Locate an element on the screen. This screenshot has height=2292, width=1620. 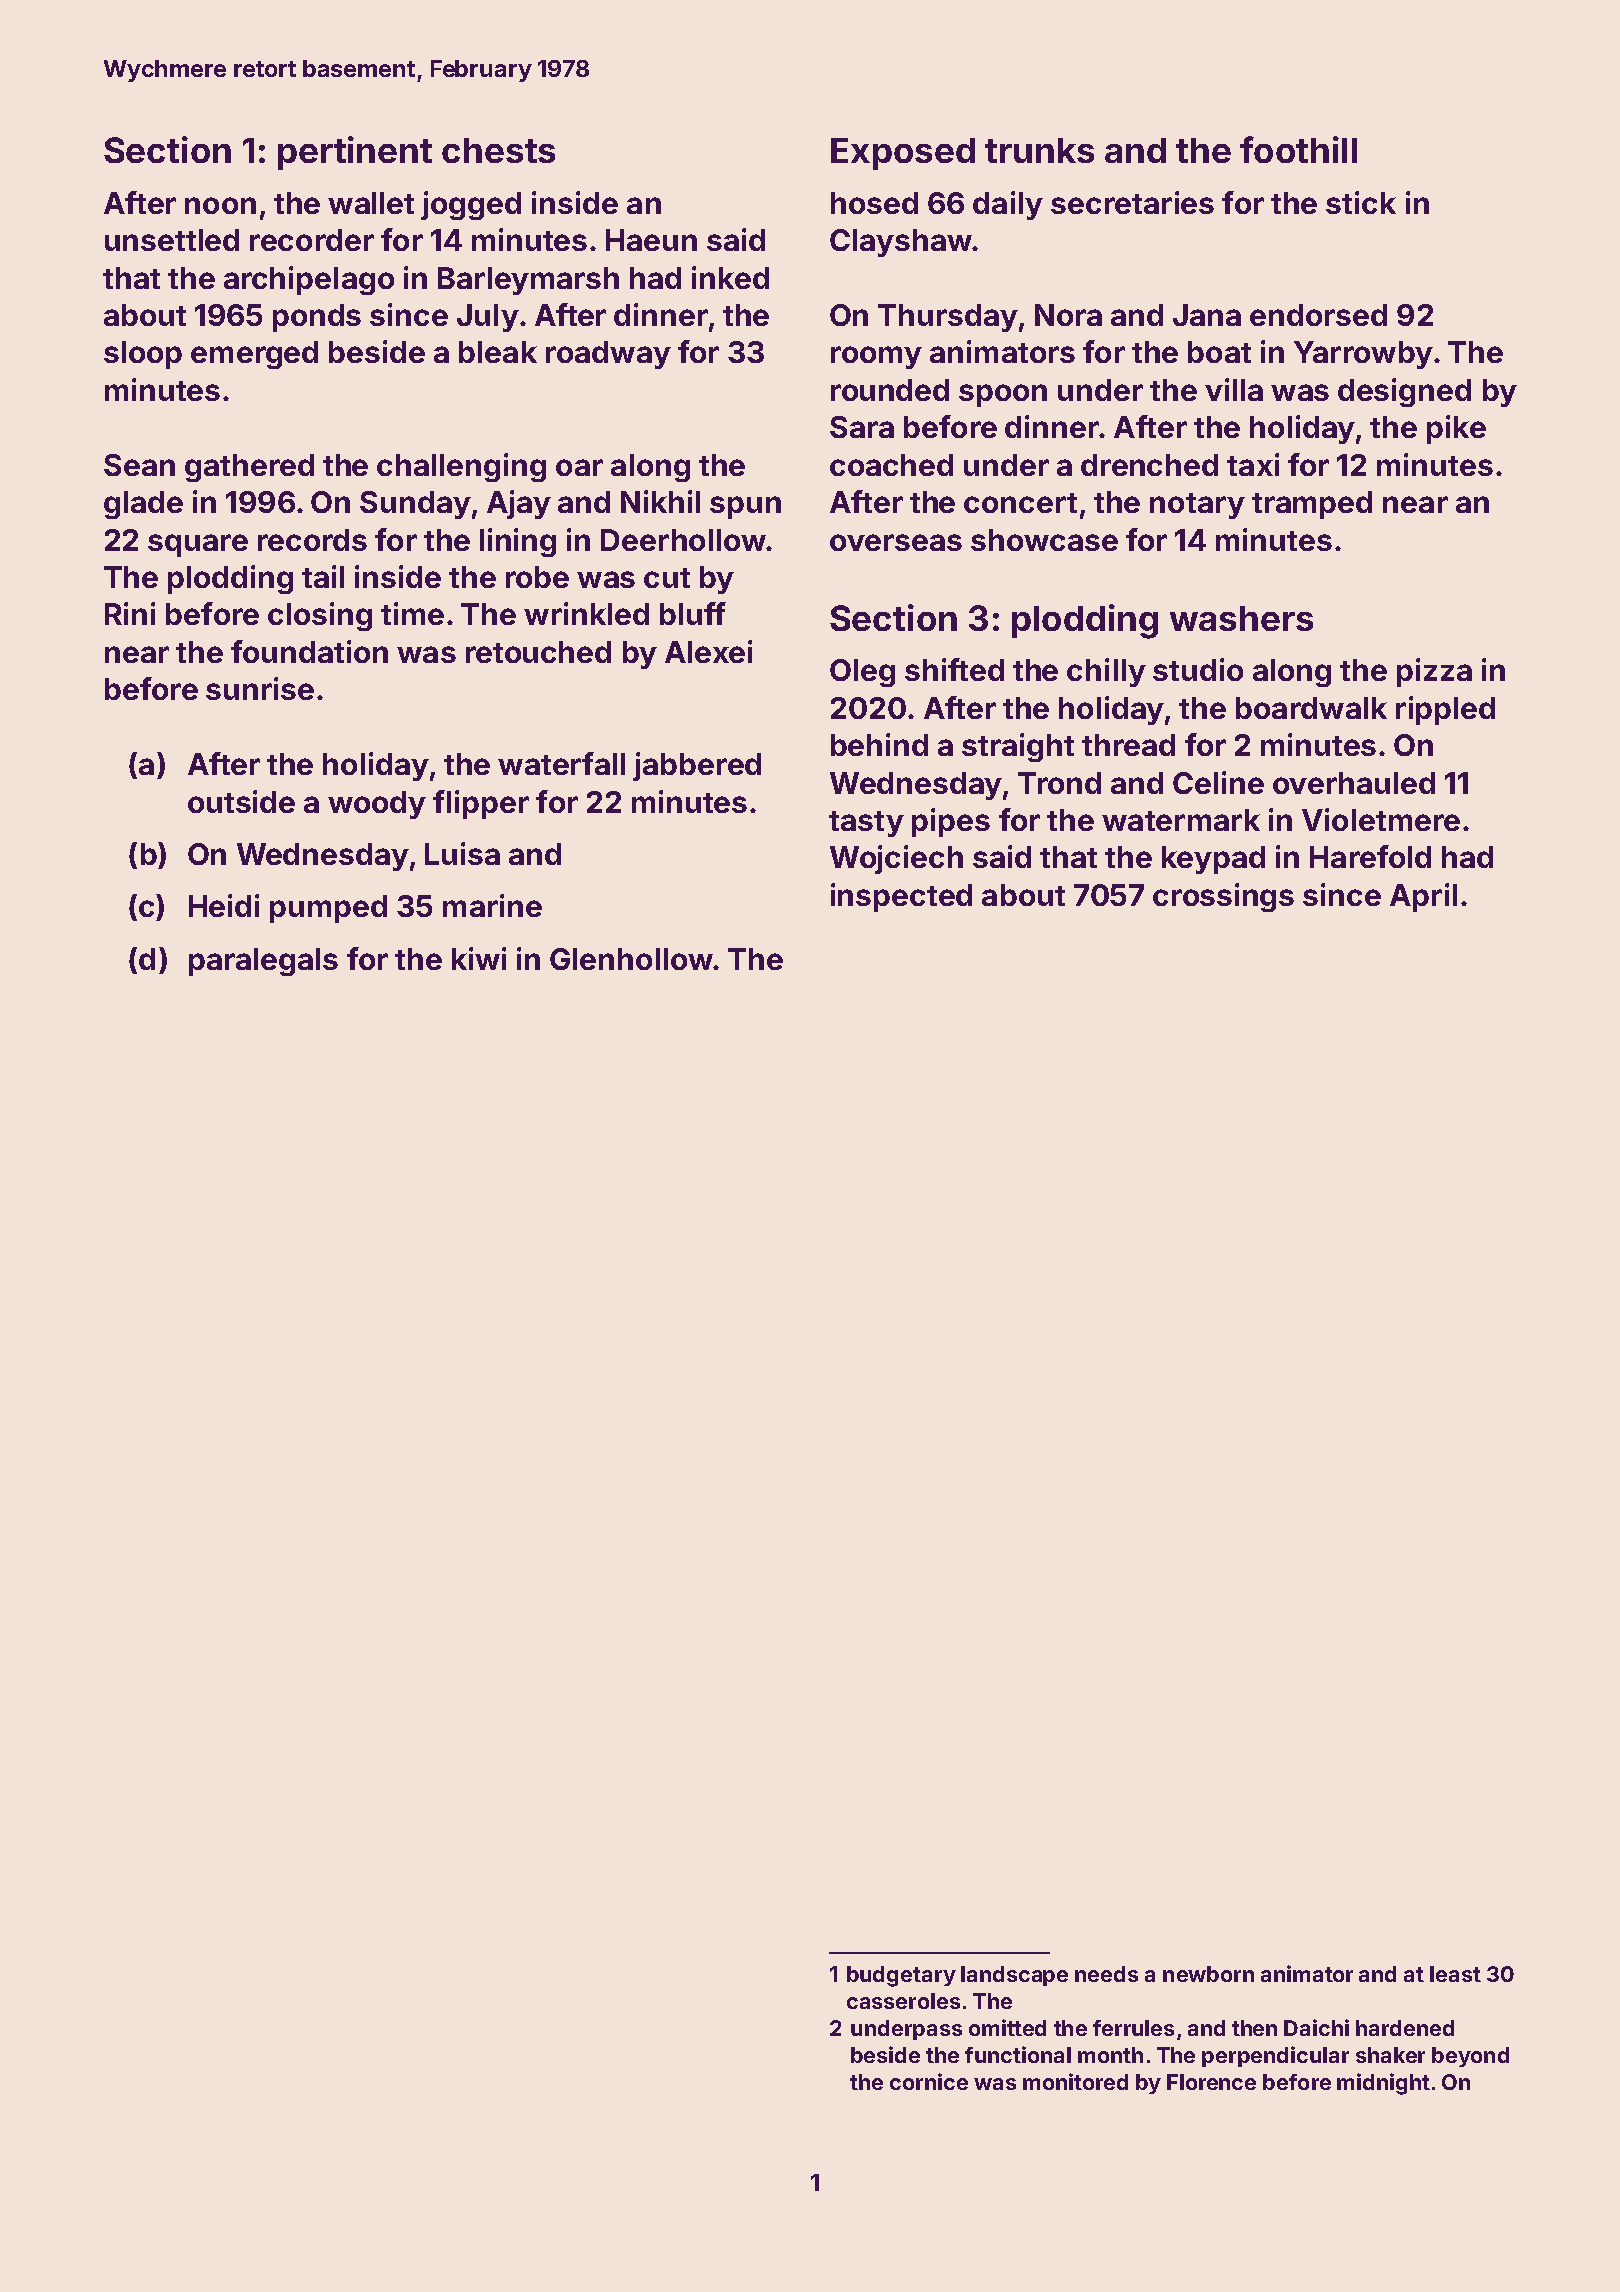
landscape is located at coordinates (1014, 1976).
